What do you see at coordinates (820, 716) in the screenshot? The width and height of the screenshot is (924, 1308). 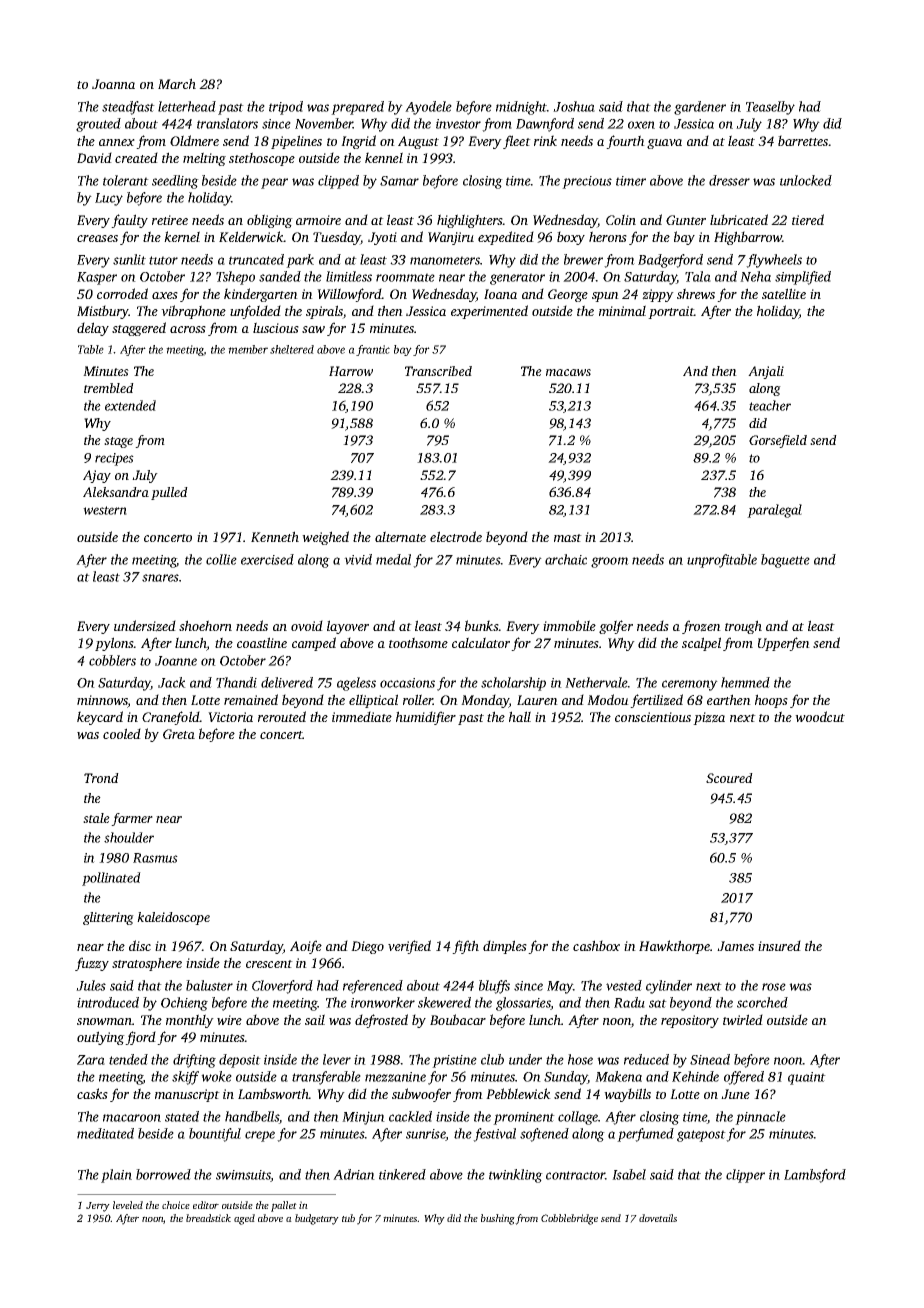 I see `woodcut` at bounding box center [820, 716].
